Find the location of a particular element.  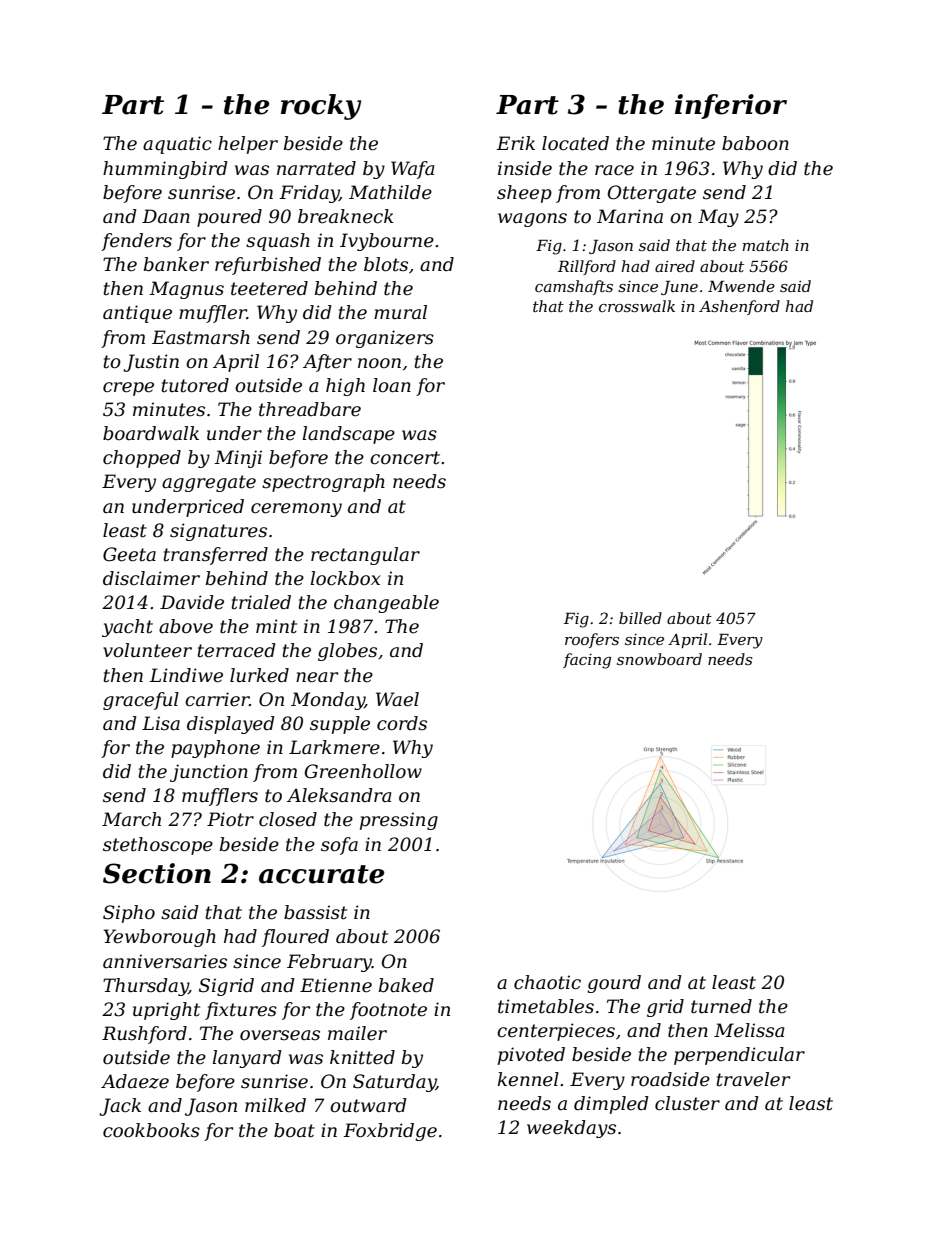

rocky is located at coordinates (321, 107).
